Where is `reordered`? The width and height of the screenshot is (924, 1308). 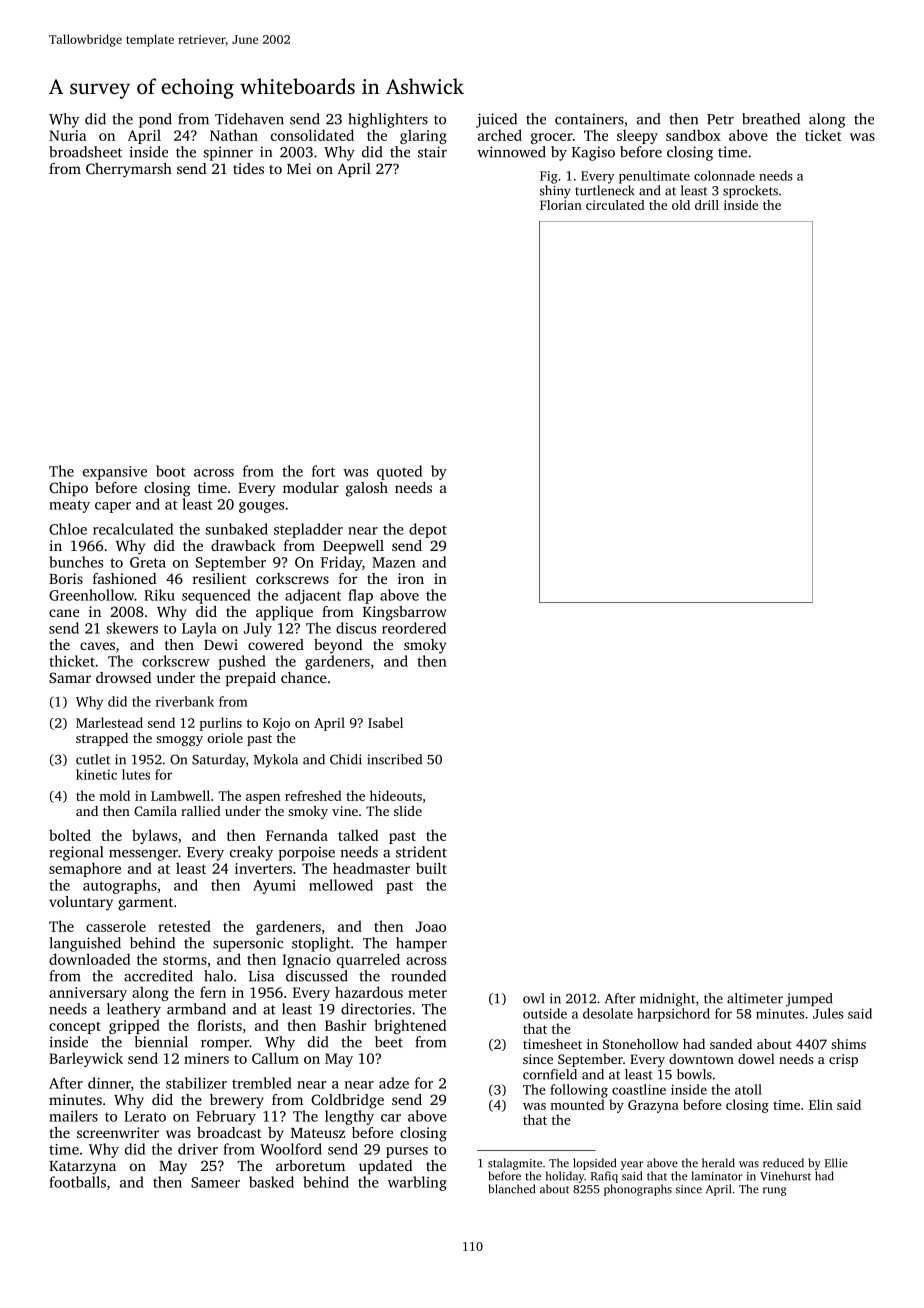 reordered is located at coordinates (414, 628).
